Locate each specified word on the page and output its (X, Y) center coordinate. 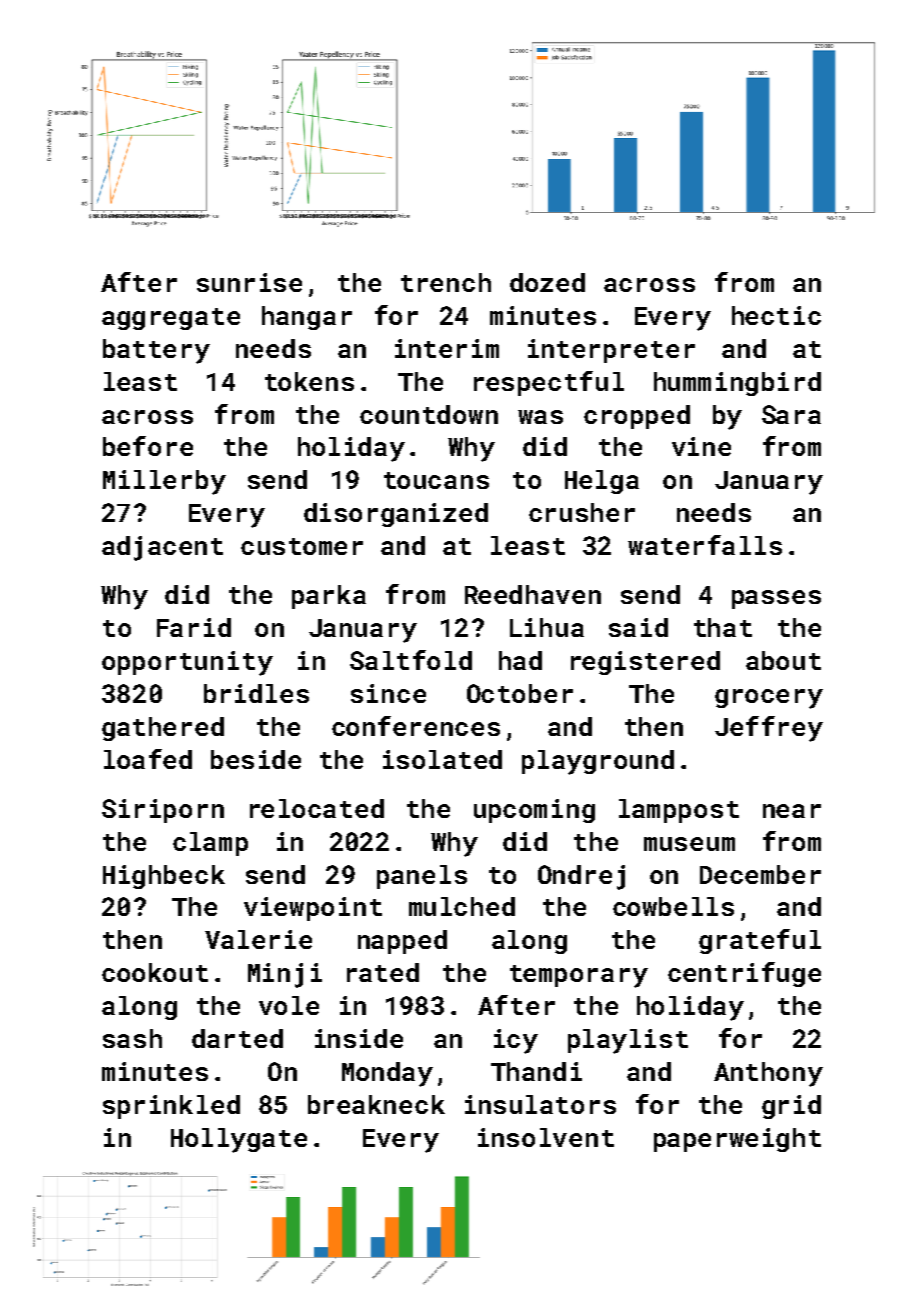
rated (383, 972)
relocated (317, 808)
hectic (776, 315)
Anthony (768, 1074)
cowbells (673, 906)
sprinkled (171, 1107)
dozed (547, 282)
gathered (163, 729)
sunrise (249, 282)
